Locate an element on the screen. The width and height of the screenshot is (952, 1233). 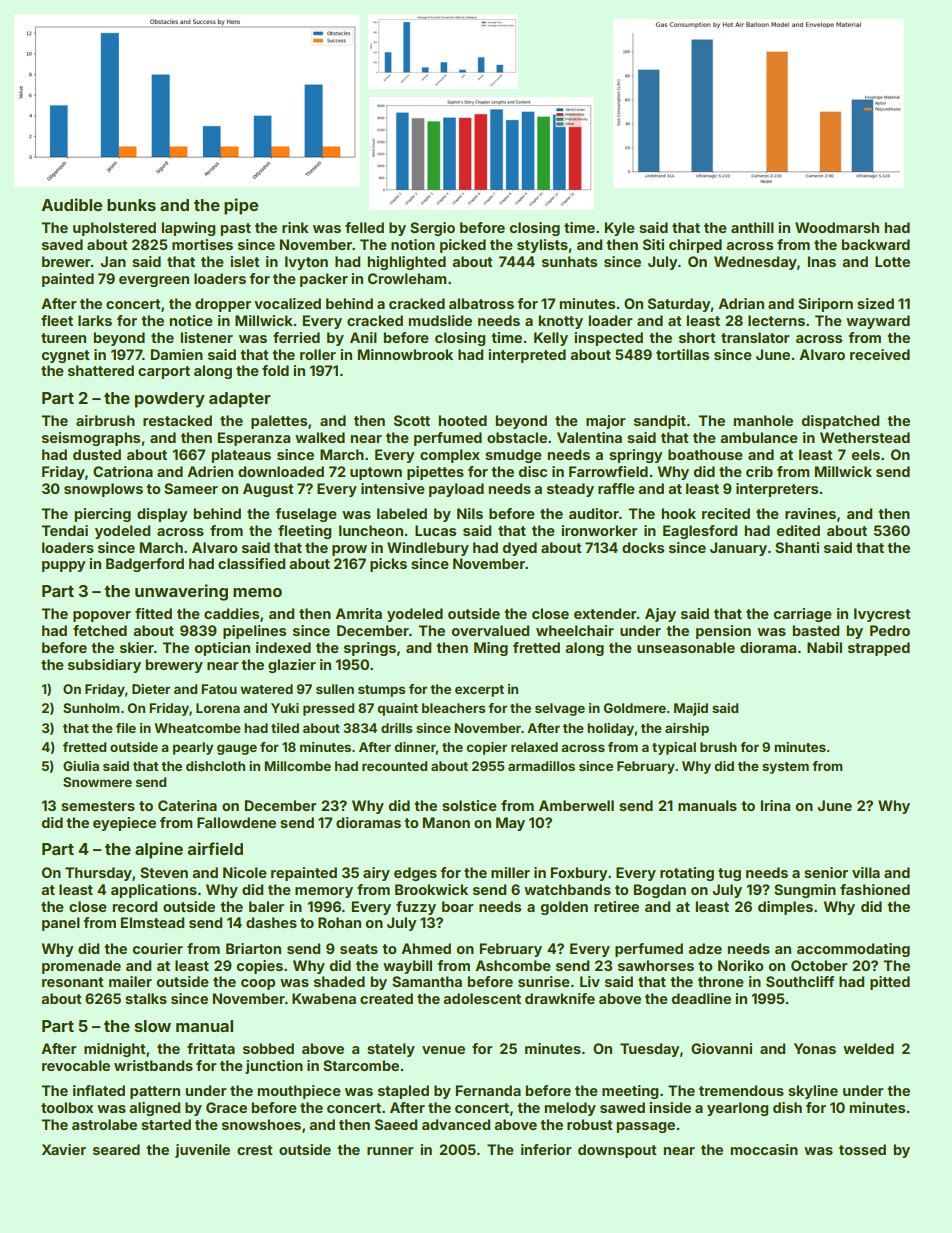
Amberwell is located at coordinates (576, 805).
